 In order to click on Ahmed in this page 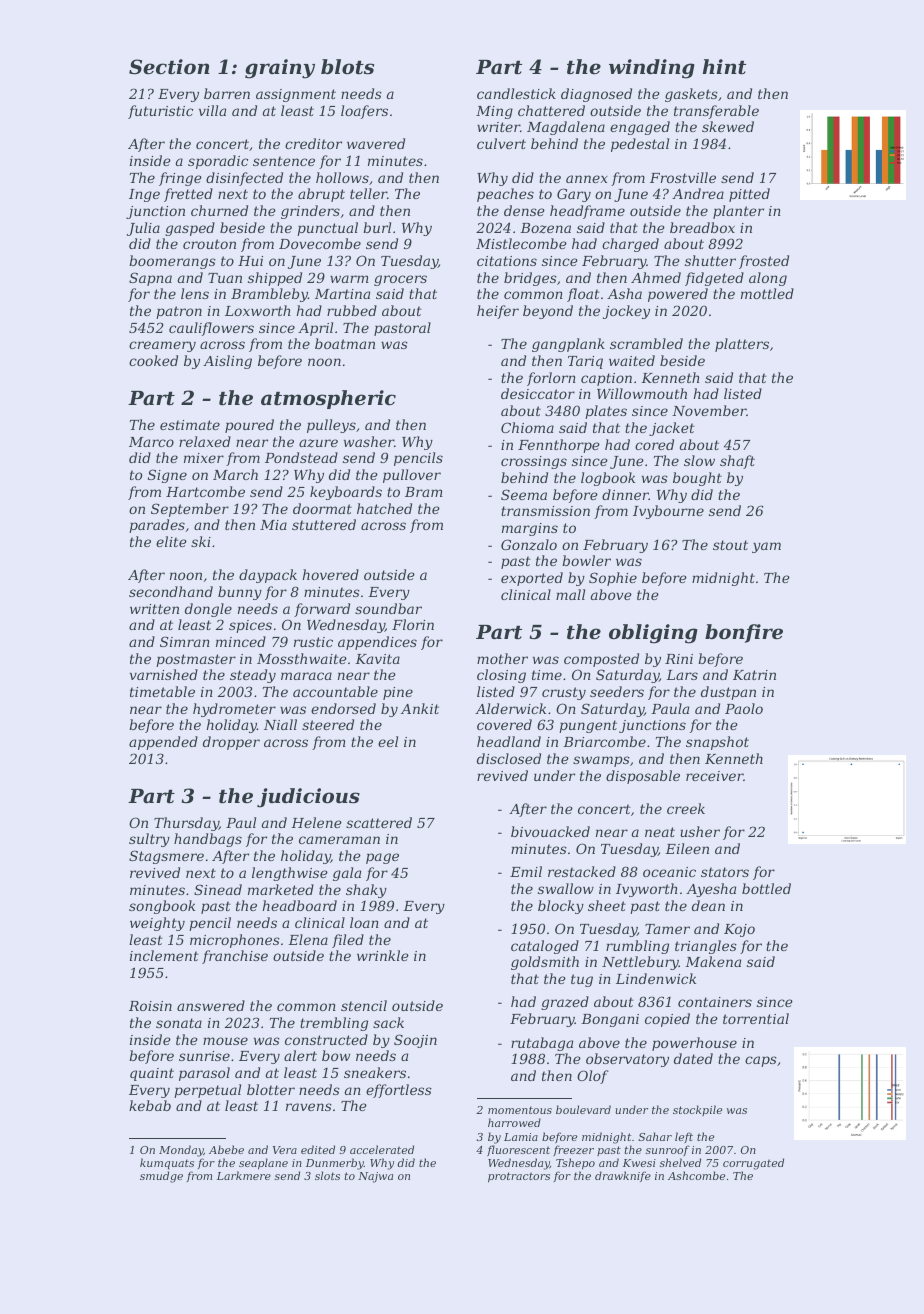, I will do `click(656, 277)`.
